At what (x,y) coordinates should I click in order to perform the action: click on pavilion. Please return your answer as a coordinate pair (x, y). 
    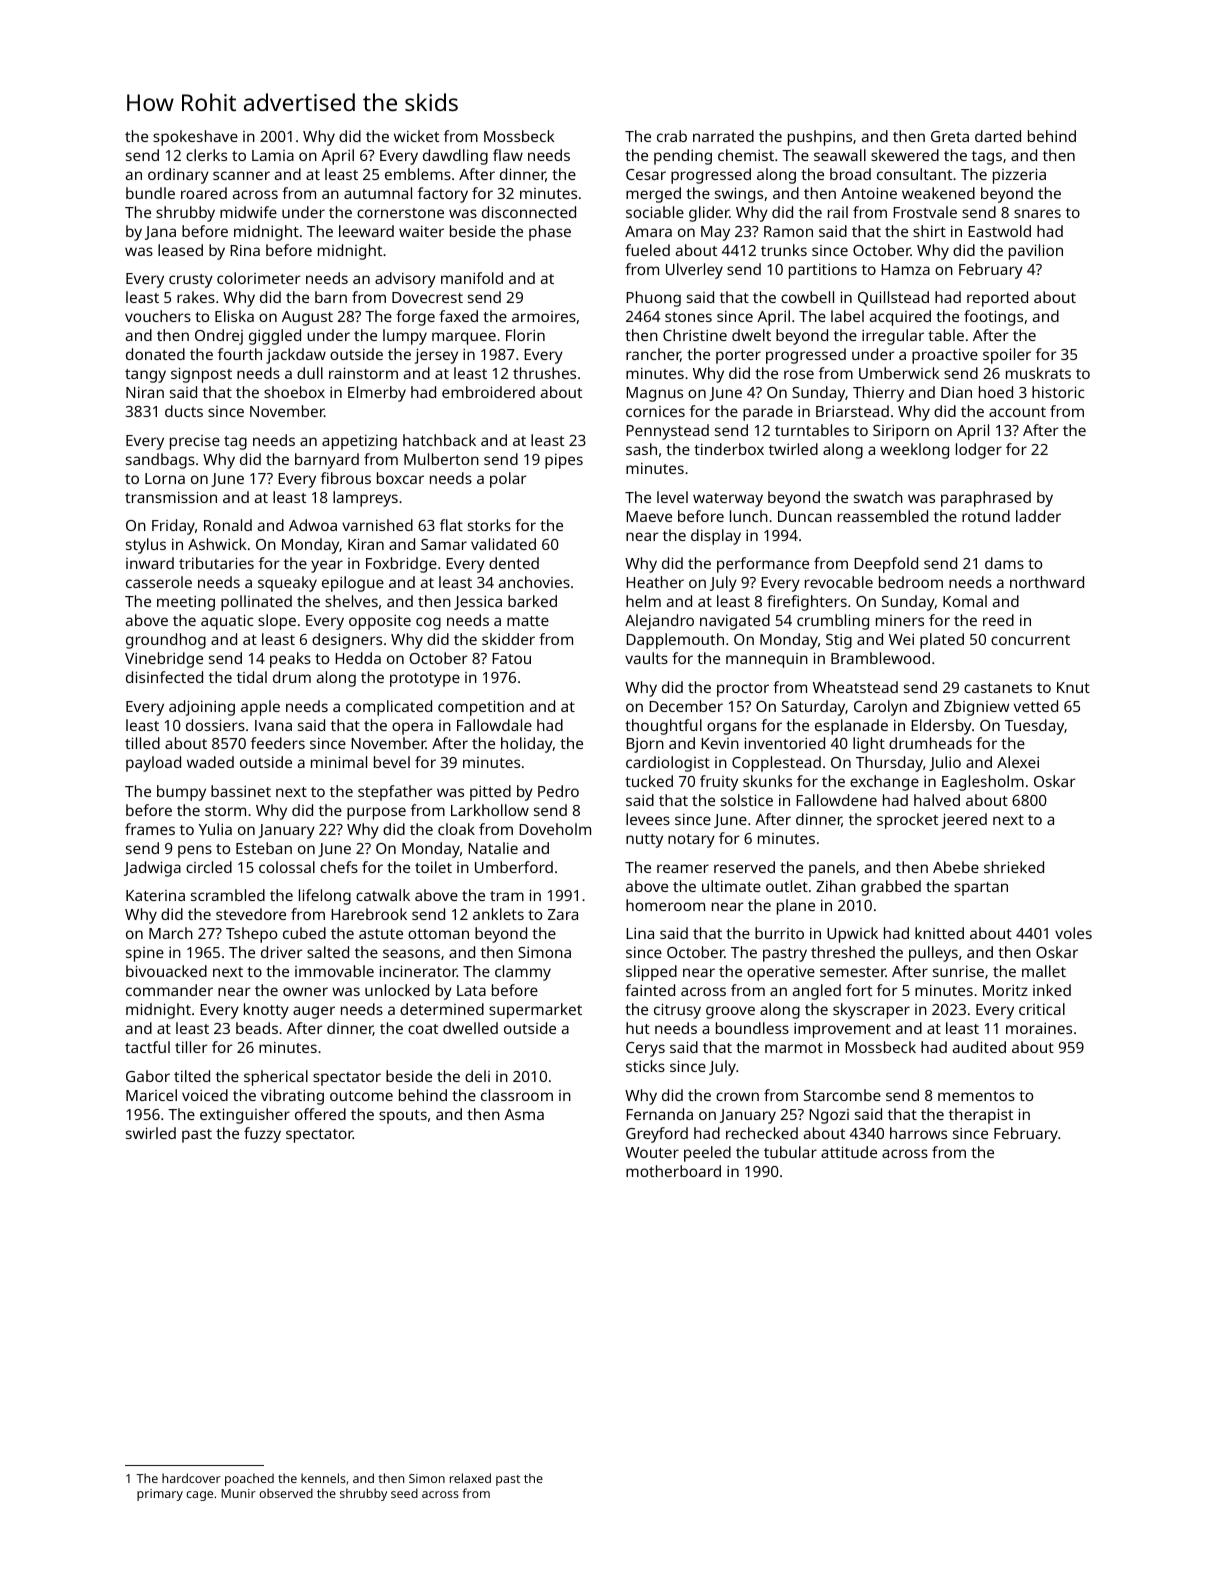
    Looking at the image, I should click on (1036, 252).
